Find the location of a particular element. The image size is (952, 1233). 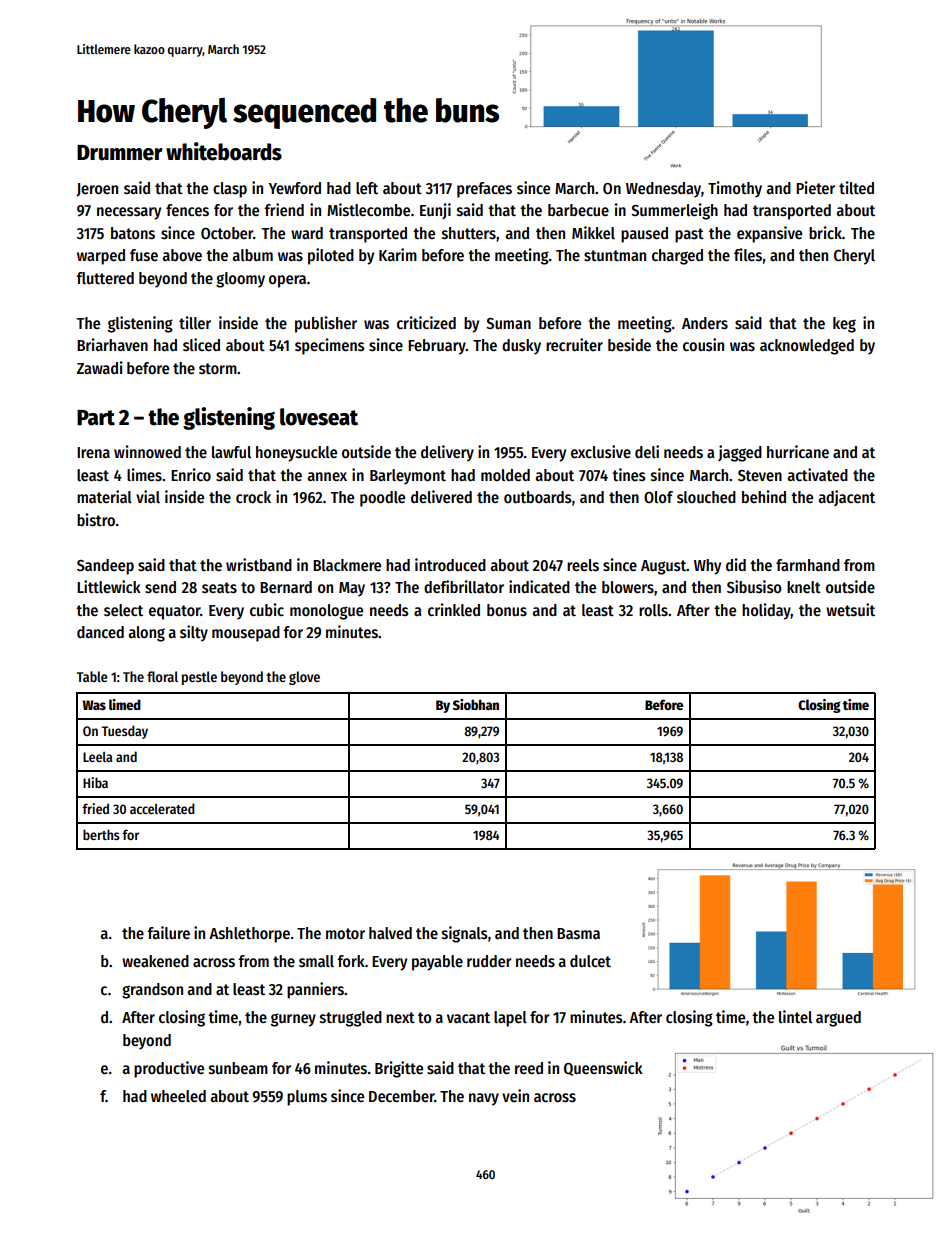

Suman is located at coordinates (508, 323).
